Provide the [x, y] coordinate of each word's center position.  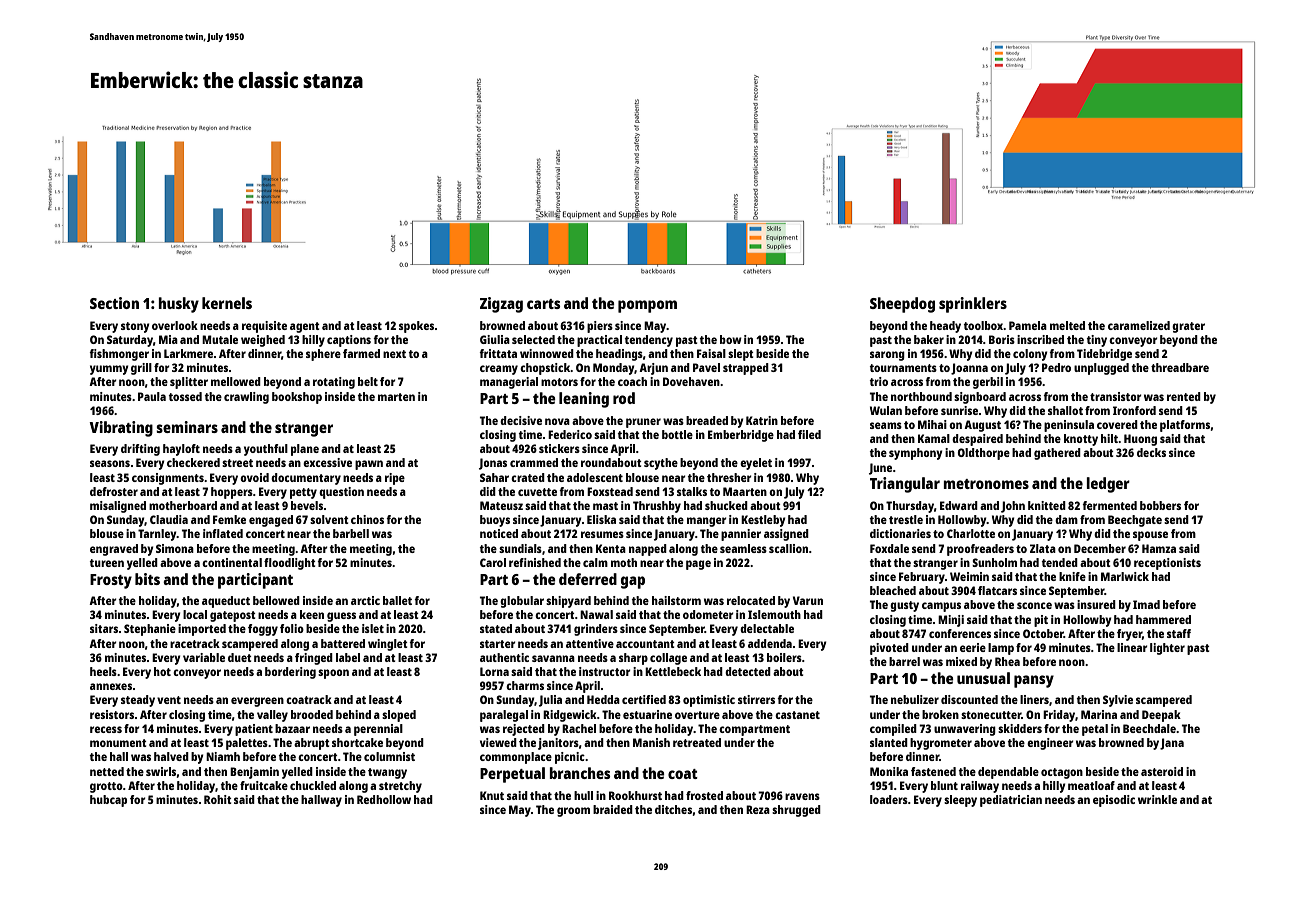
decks [1151, 452]
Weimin [969, 576]
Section [114, 303]
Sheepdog [902, 305]
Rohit [218, 799]
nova [557, 421]
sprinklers [973, 305]
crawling [246, 398]
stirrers [756, 699]
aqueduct [226, 602]
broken [940, 714]
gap [633, 582]
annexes [111, 686]
